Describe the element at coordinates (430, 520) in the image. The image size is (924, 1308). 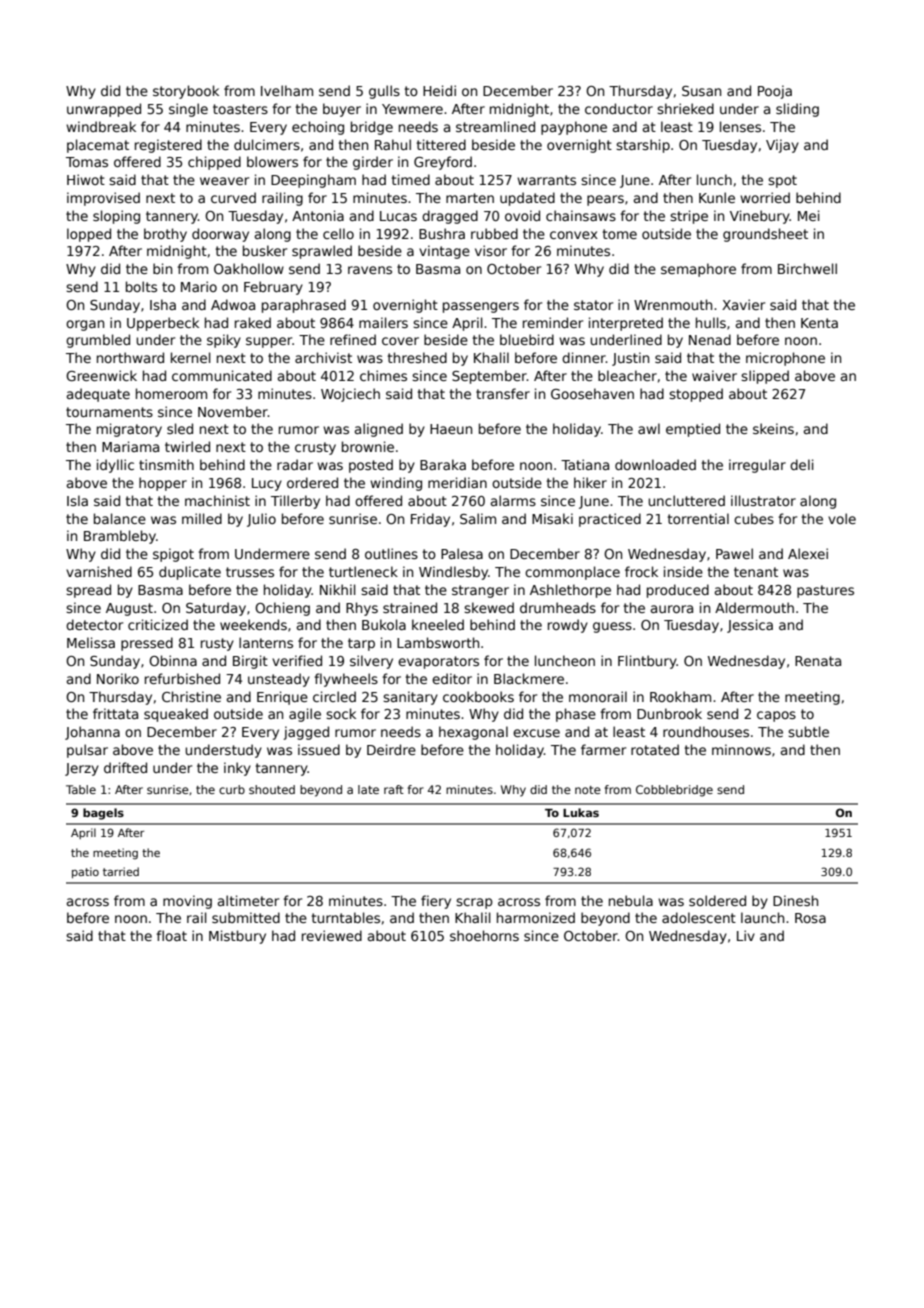
I see `Friday` at that location.
